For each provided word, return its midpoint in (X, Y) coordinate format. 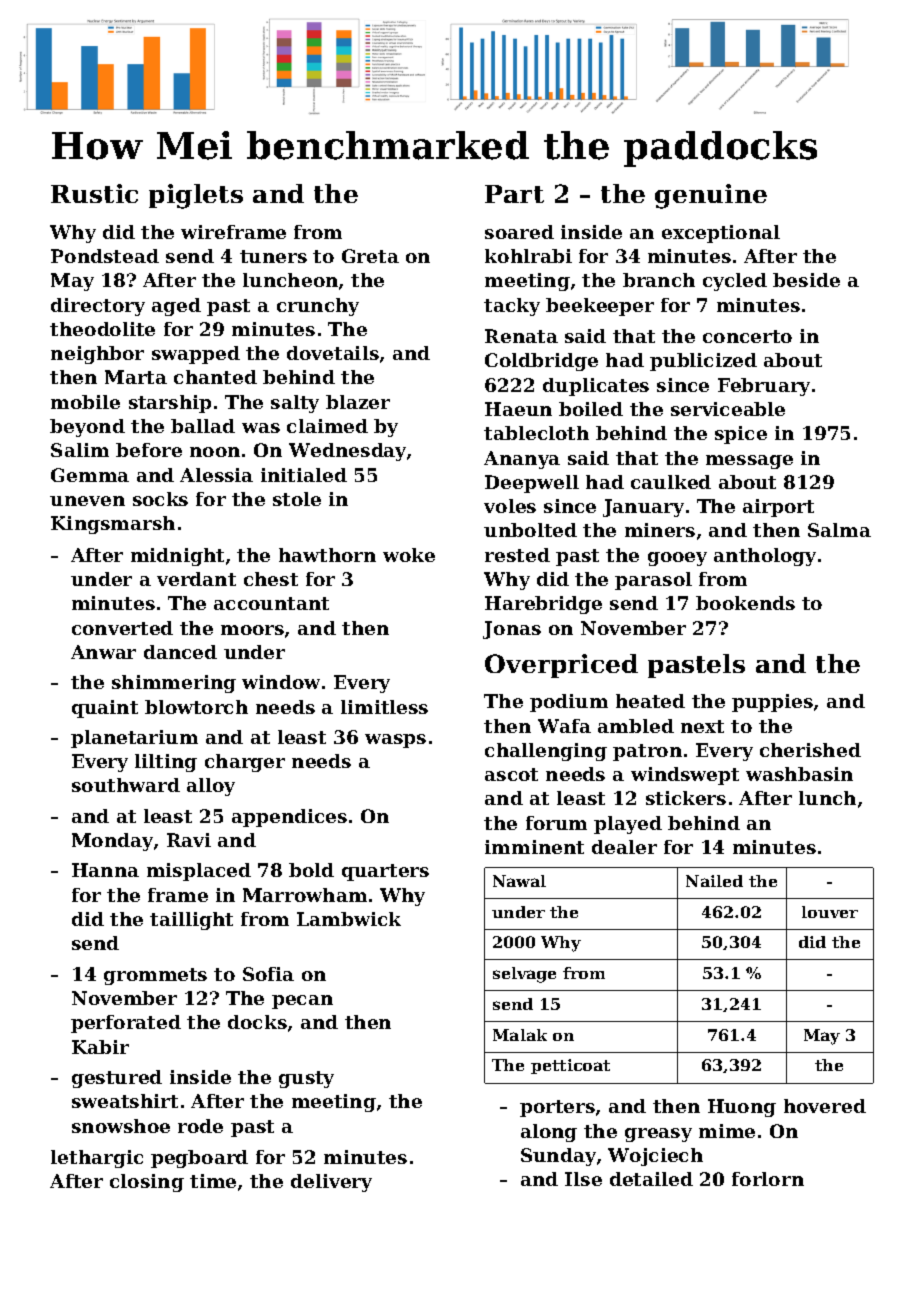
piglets (196, 196)
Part (514, 194)
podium (569, 703)
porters (557, 1108)
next (702, 726)
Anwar (103, 652)
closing (147, 1183)
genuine (711, 196)
